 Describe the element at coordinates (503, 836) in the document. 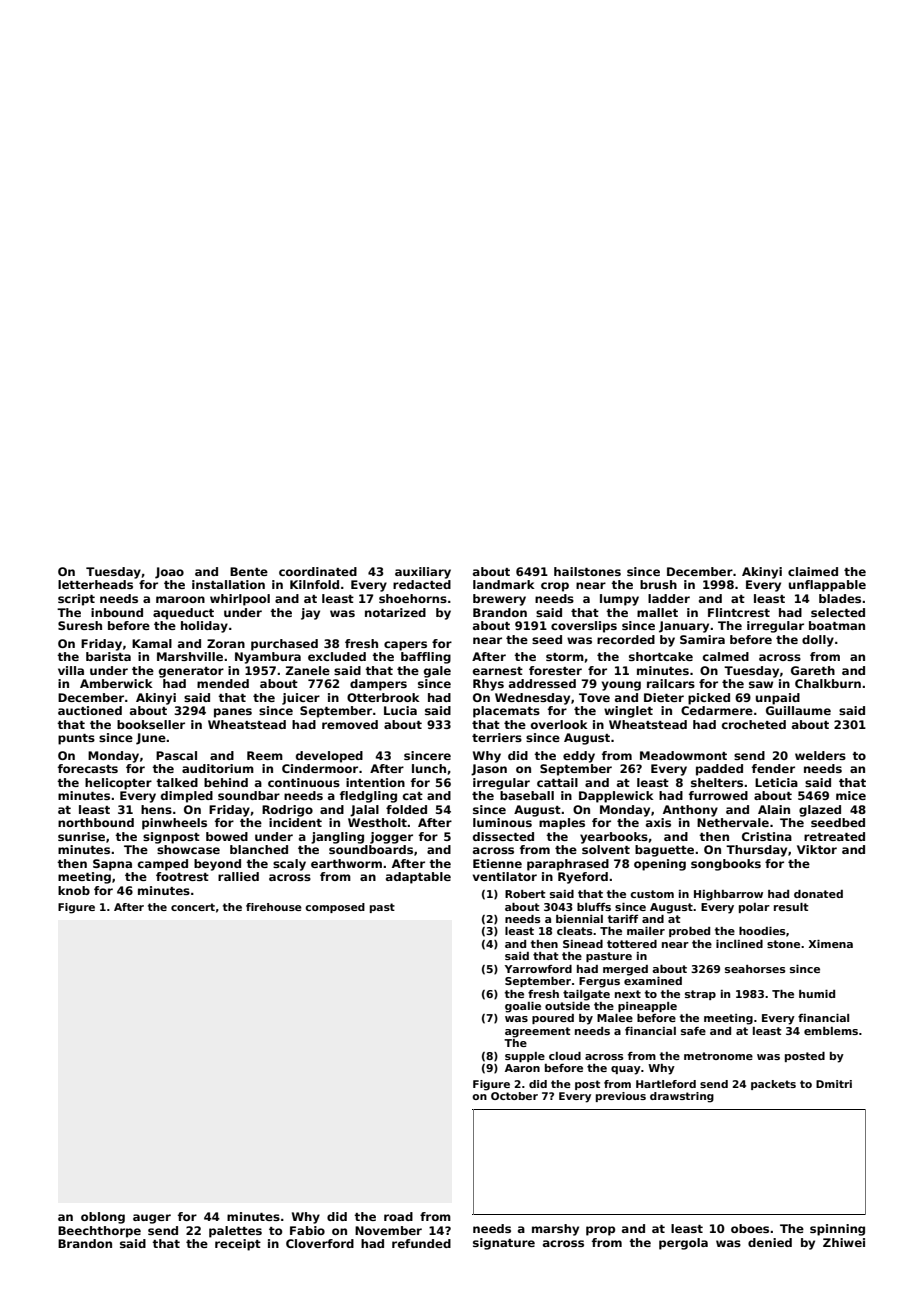

I see `dissected` at that location.
